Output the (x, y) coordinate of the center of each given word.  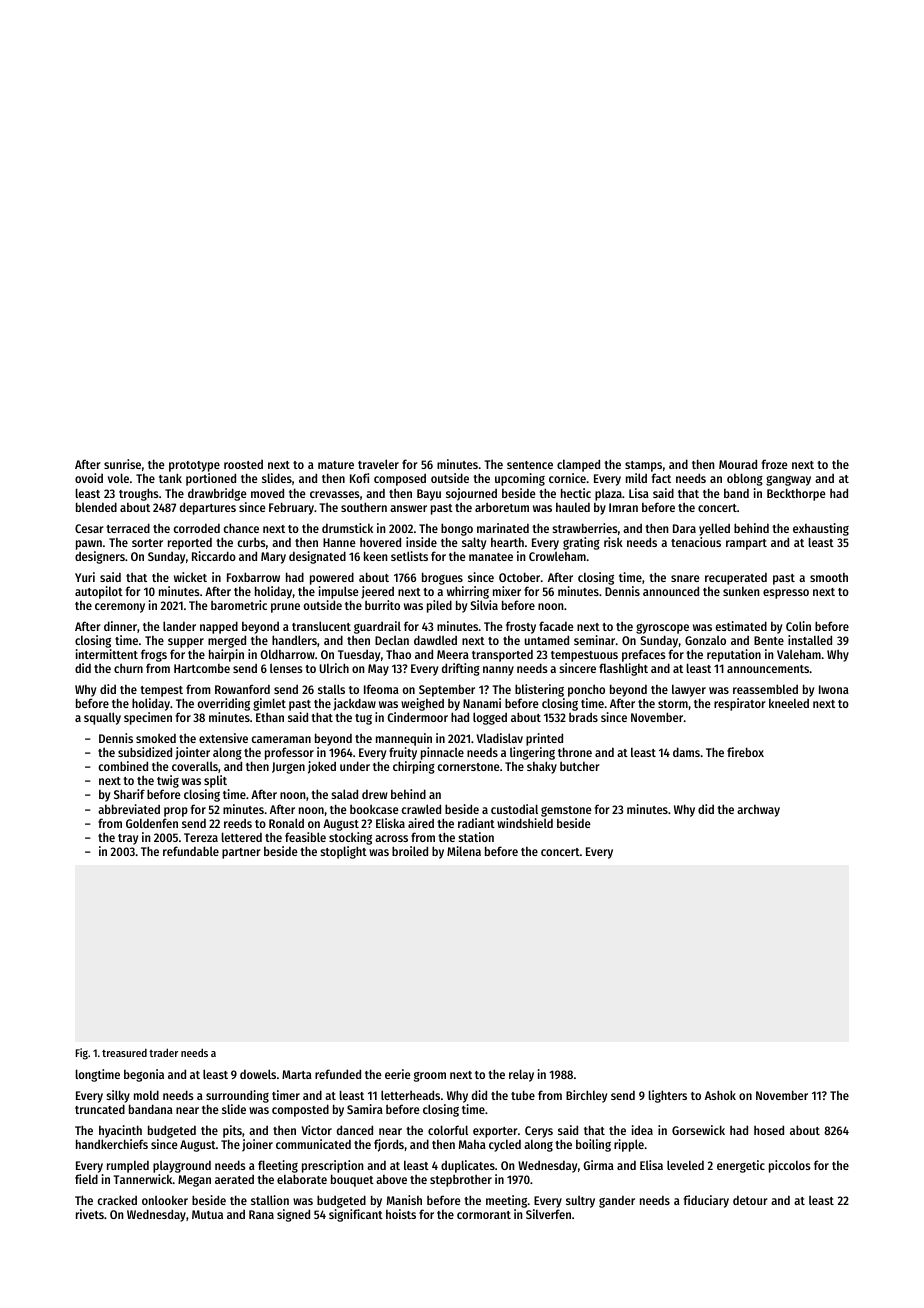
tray (128, 839)
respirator (740, 704)
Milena (464, 851)
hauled (573, 507)
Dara (684, 528)
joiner (257, 1145)
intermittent (107, 654)
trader (163, 1052)
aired (421, 823)
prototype (194, 466)
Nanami (482, 703)
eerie (398, 1074)
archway (758, 811)
